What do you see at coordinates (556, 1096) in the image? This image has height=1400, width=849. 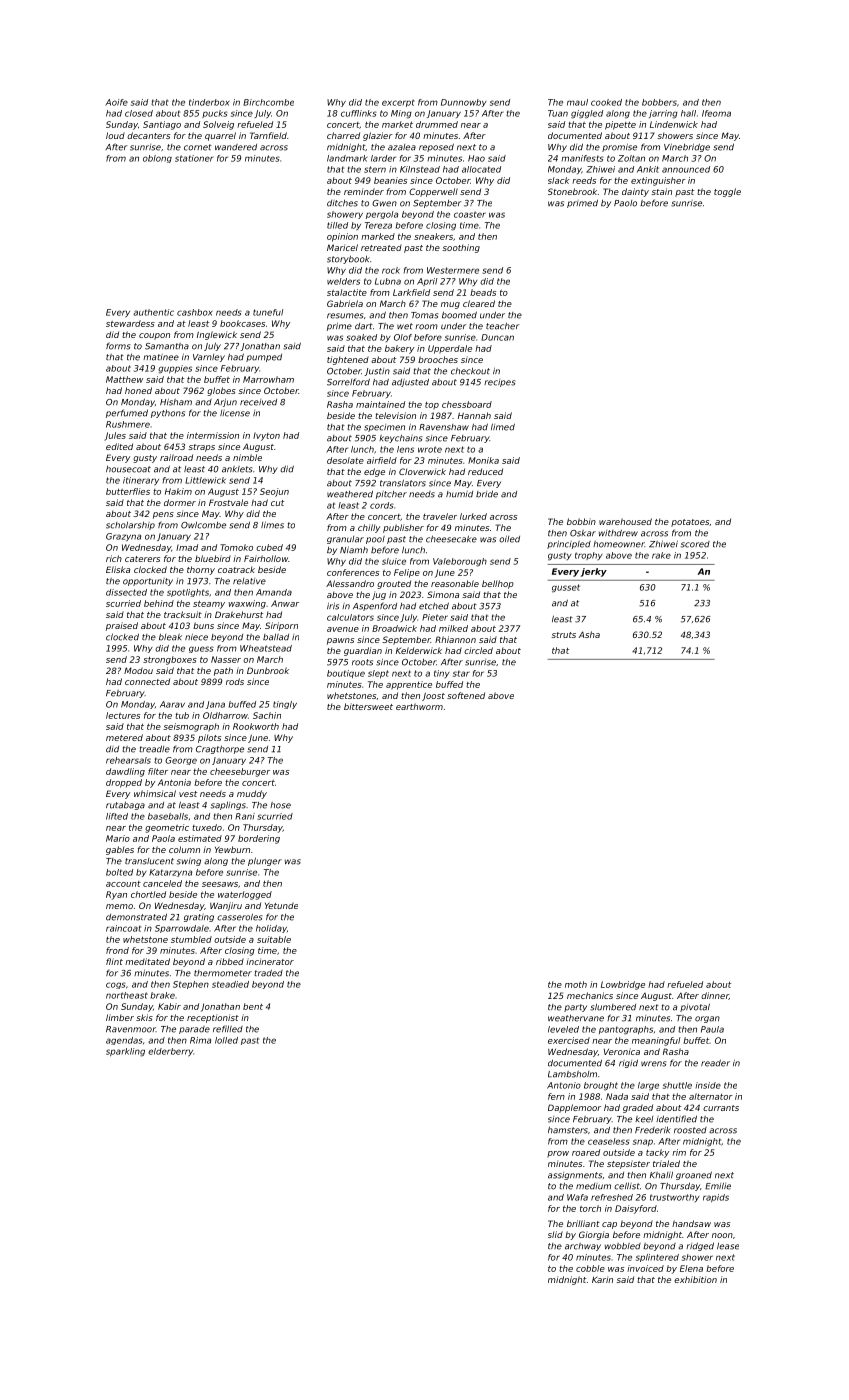 I see `fern` at bounding box center [556, 1096].
